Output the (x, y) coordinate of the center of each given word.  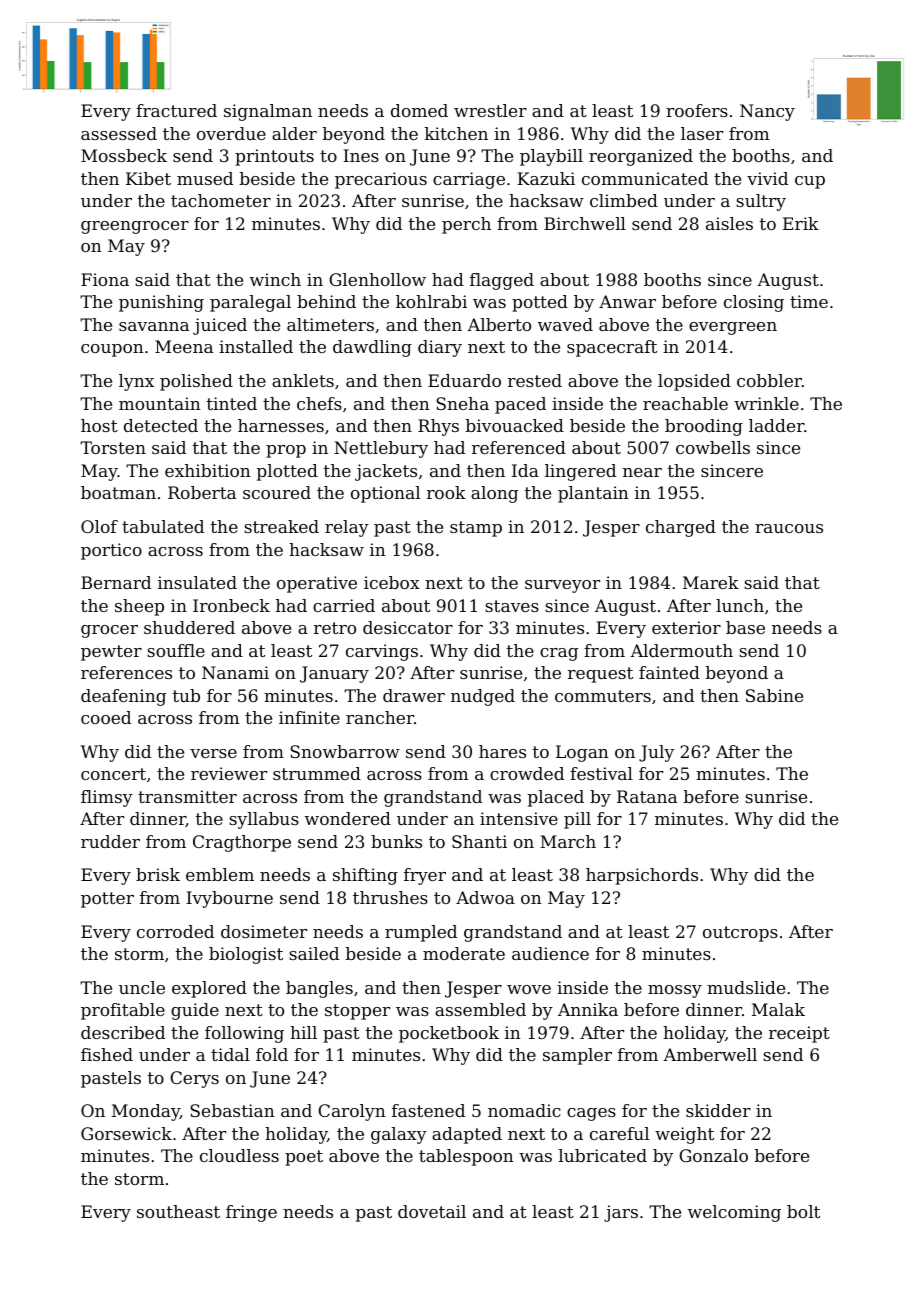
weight (684, 1135)
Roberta (202, 492)
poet (304, 1158)
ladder (776, 425)
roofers (697, 110)
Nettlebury (381, 449)
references (126, 672)
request (600, 675)
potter (107, 900)
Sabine (774, 695)
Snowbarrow (345, 751)
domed (419, 110)
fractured (176, 110)
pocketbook (449, 1034)
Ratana (647, 796)
